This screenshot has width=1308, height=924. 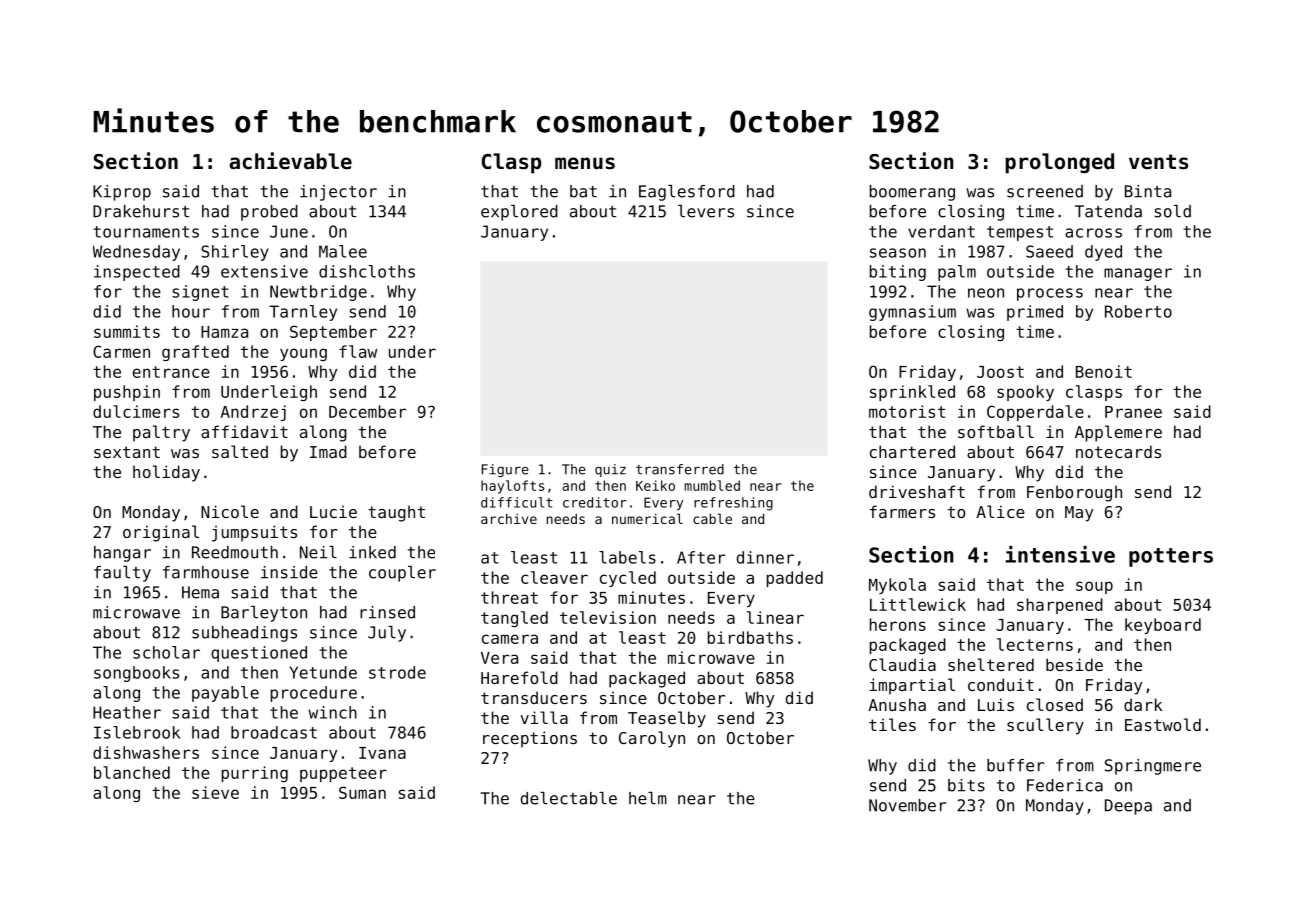 I want to click on helm, so click(x=648, y=798).
